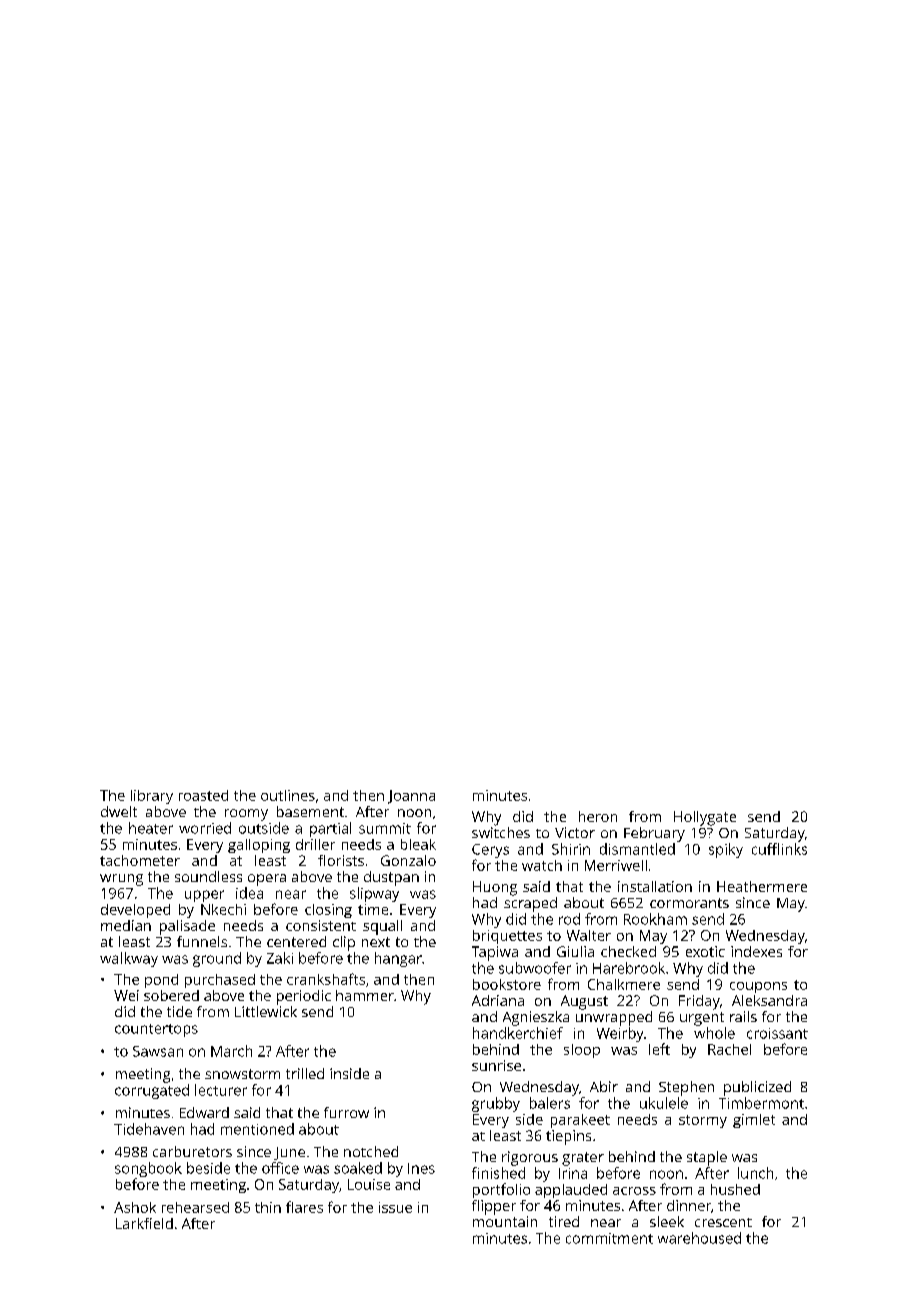 Image resolution: width=908 pixels, height=1316 pixels. Describe the element at coordinates (280, 1168) in the image. I see `office` at that location.
